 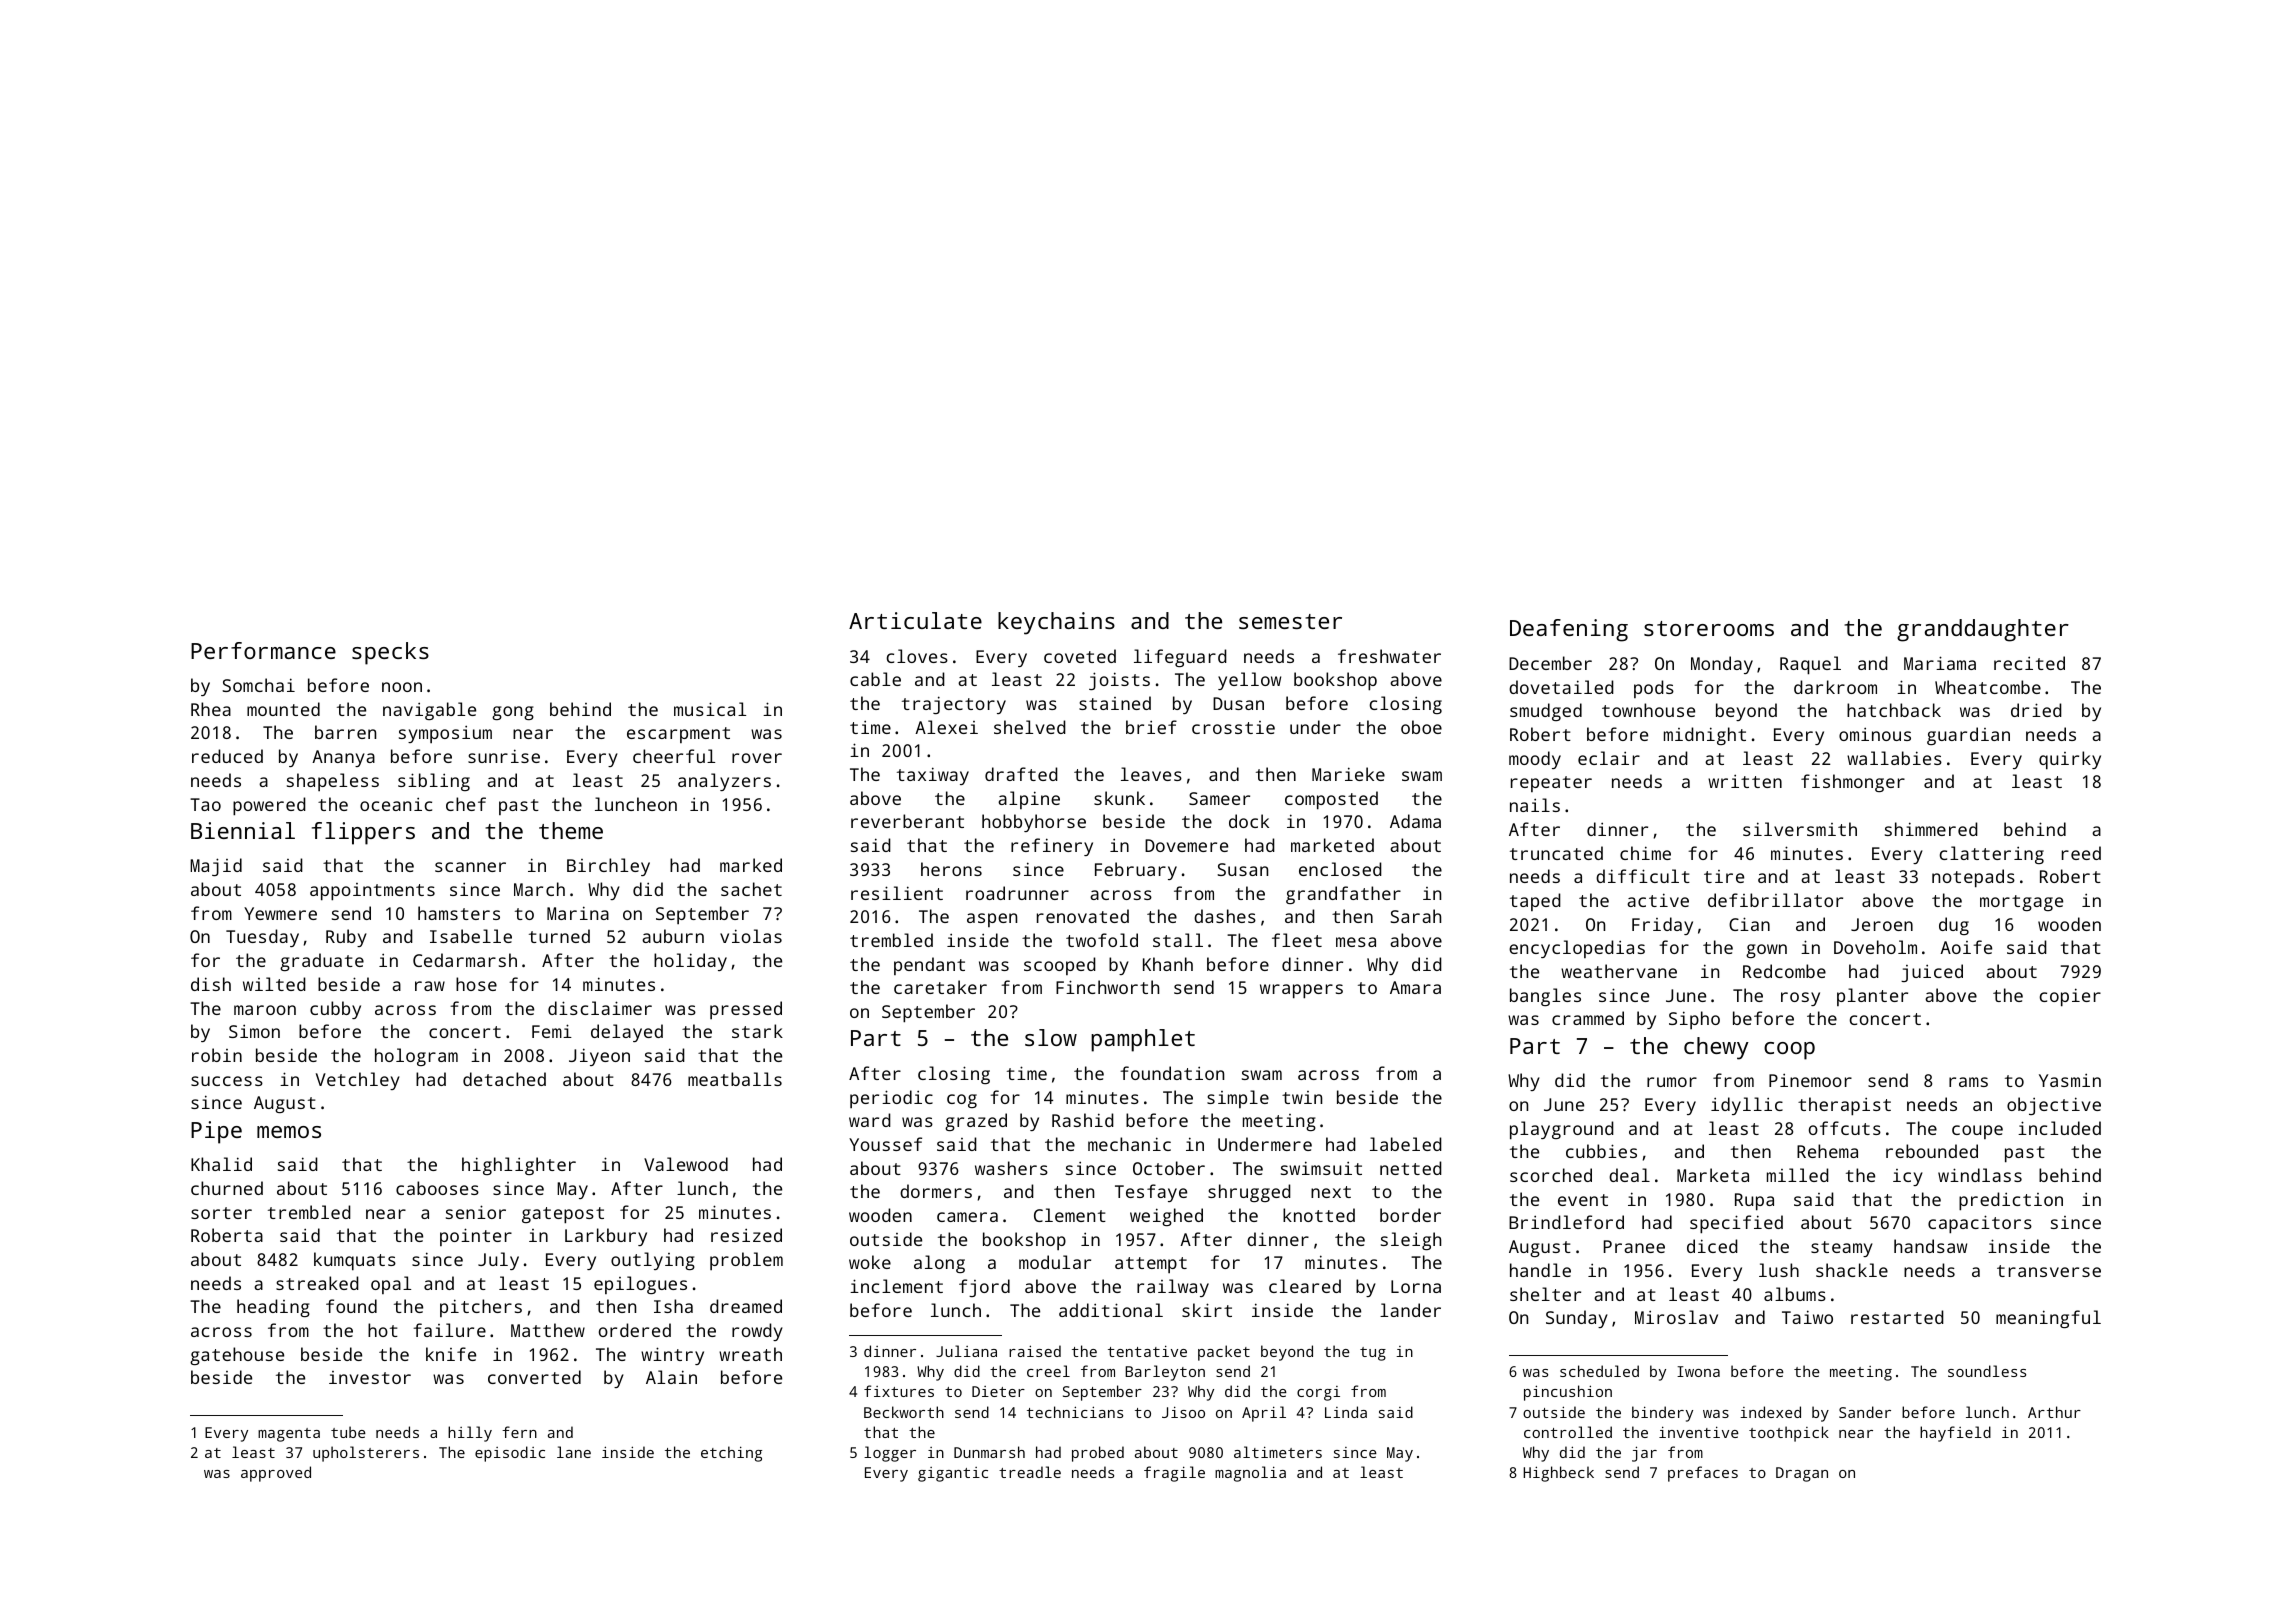 I want to click on idyllic, so click(x=1747, y=1106).
